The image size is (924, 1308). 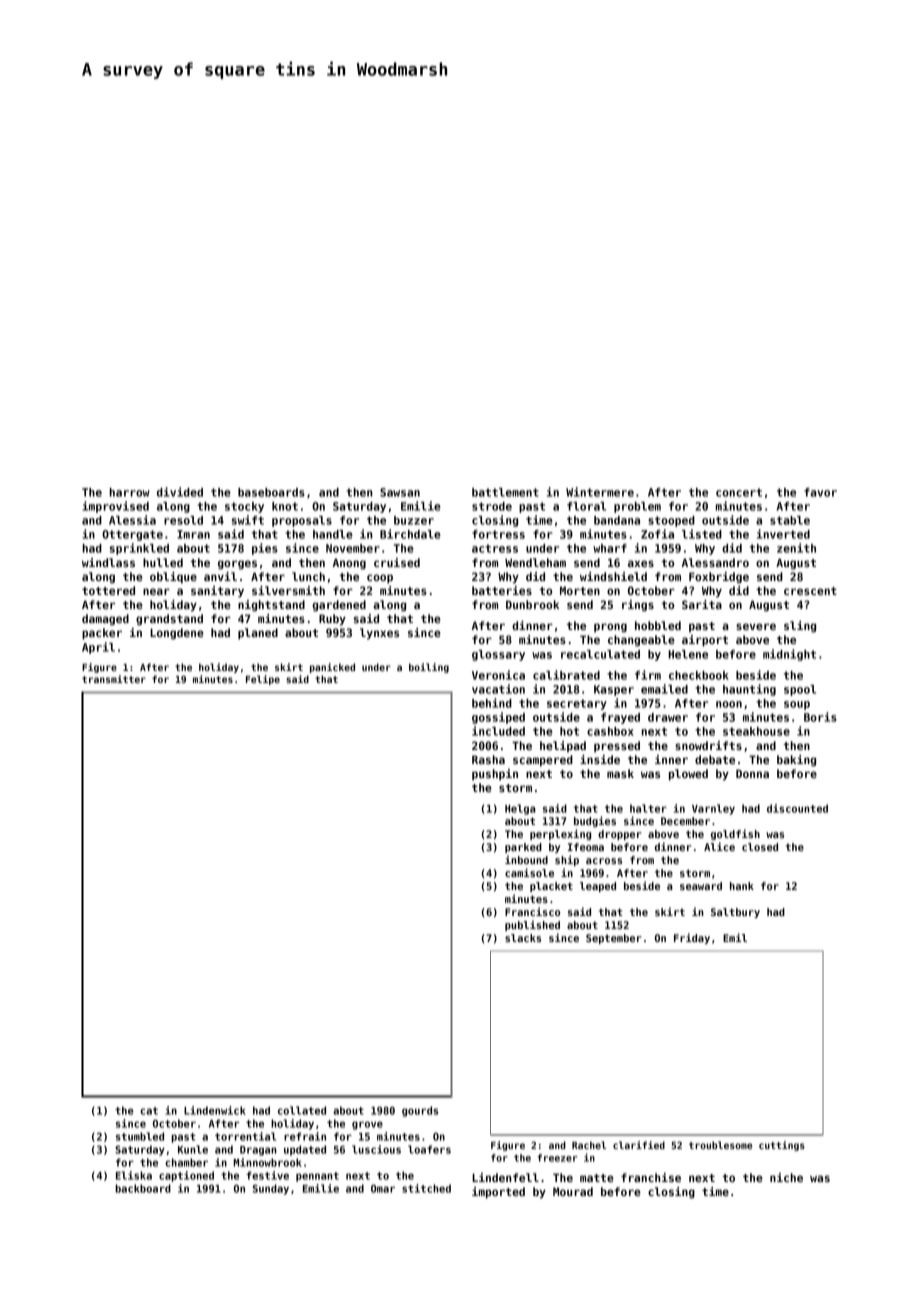 What do you see at coordinates (263, 680) in the document?
I see `Felipe` at bounding box center [263, 680].
